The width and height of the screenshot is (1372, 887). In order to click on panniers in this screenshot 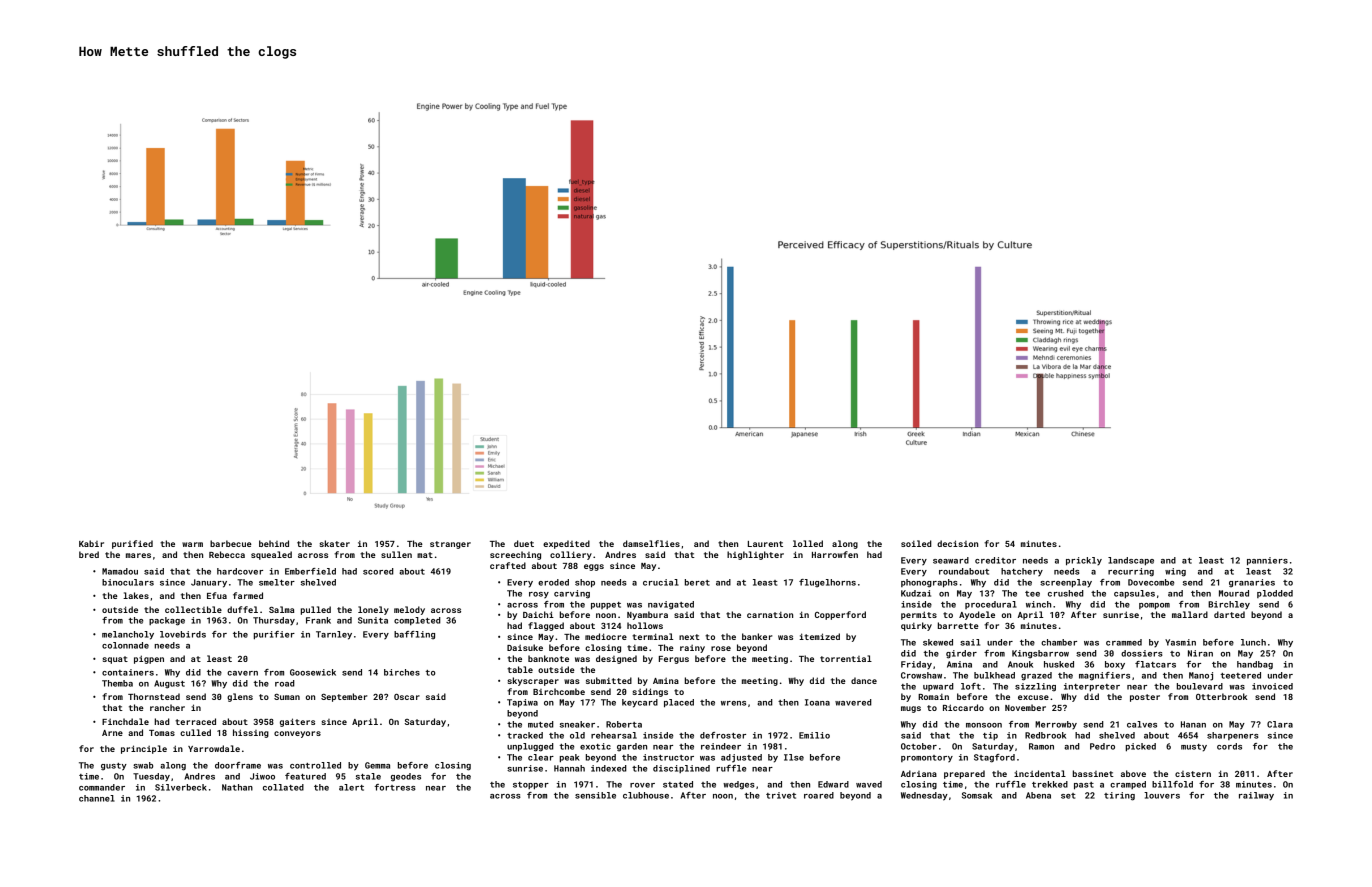, I will do `click(1267, 561)`.
